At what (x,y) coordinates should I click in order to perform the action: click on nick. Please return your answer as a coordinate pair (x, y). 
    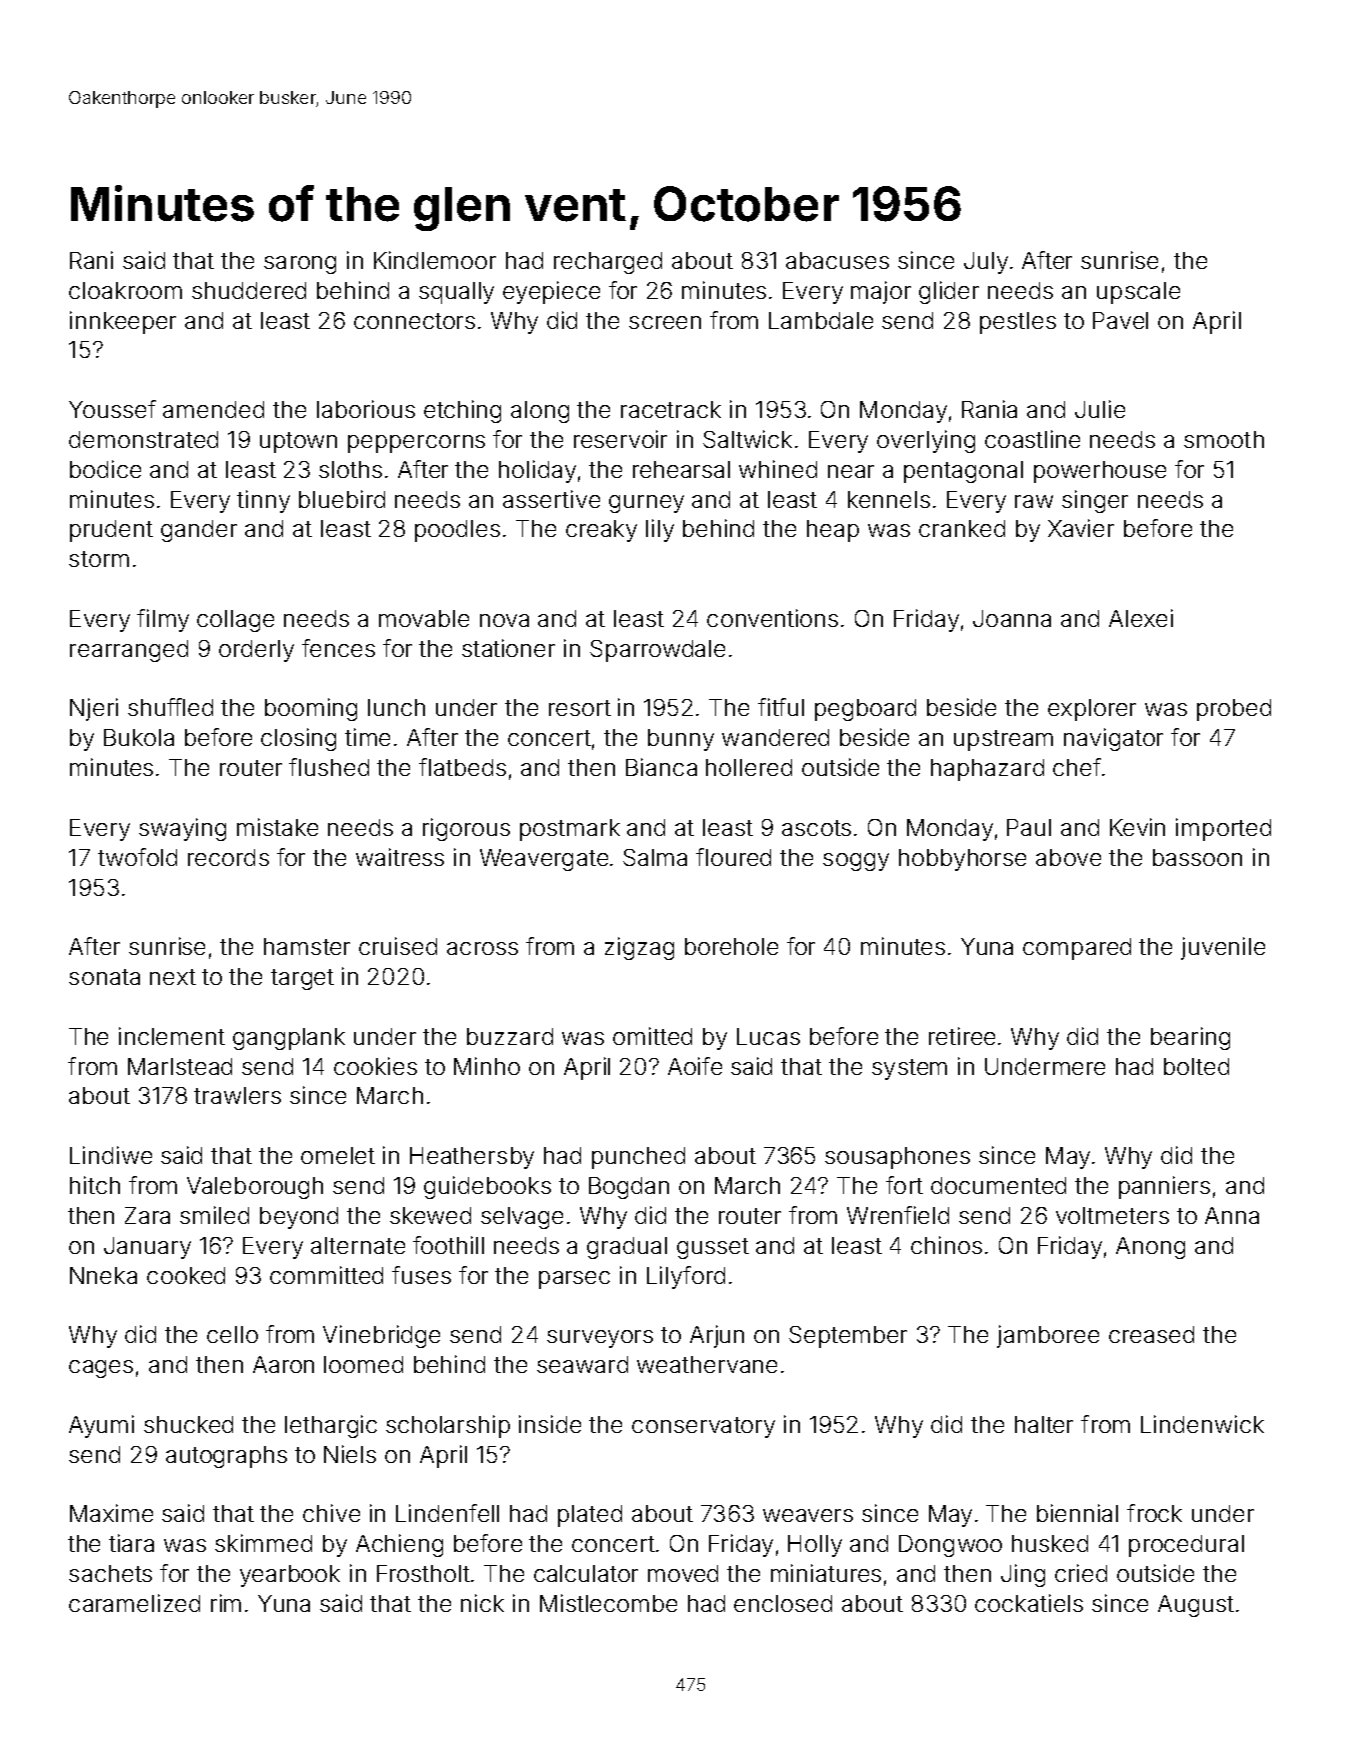
    Looking at the image, I should click on (482, 1603).
